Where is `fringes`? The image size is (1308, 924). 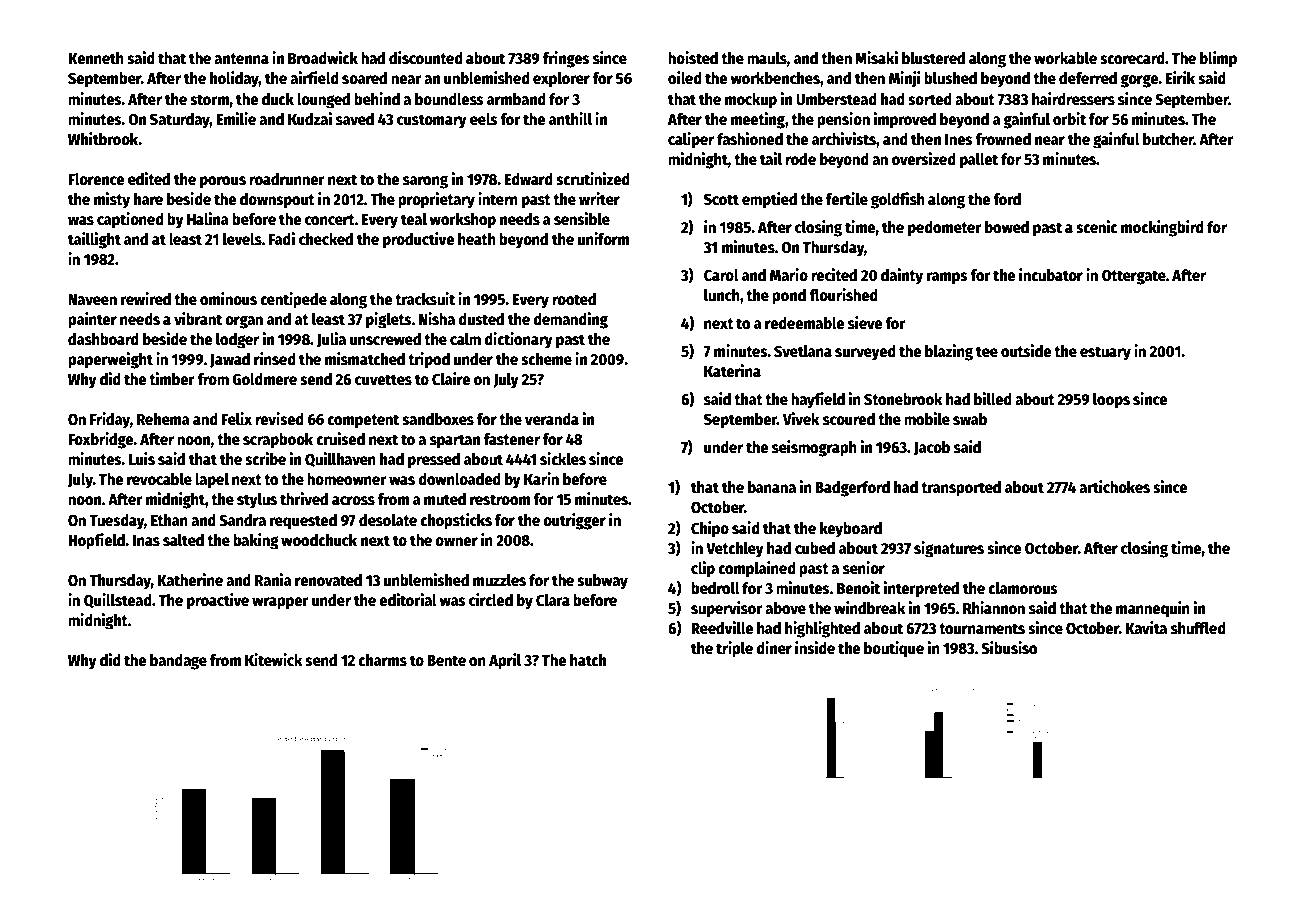 fringes is located at coordinates (566, 59).
